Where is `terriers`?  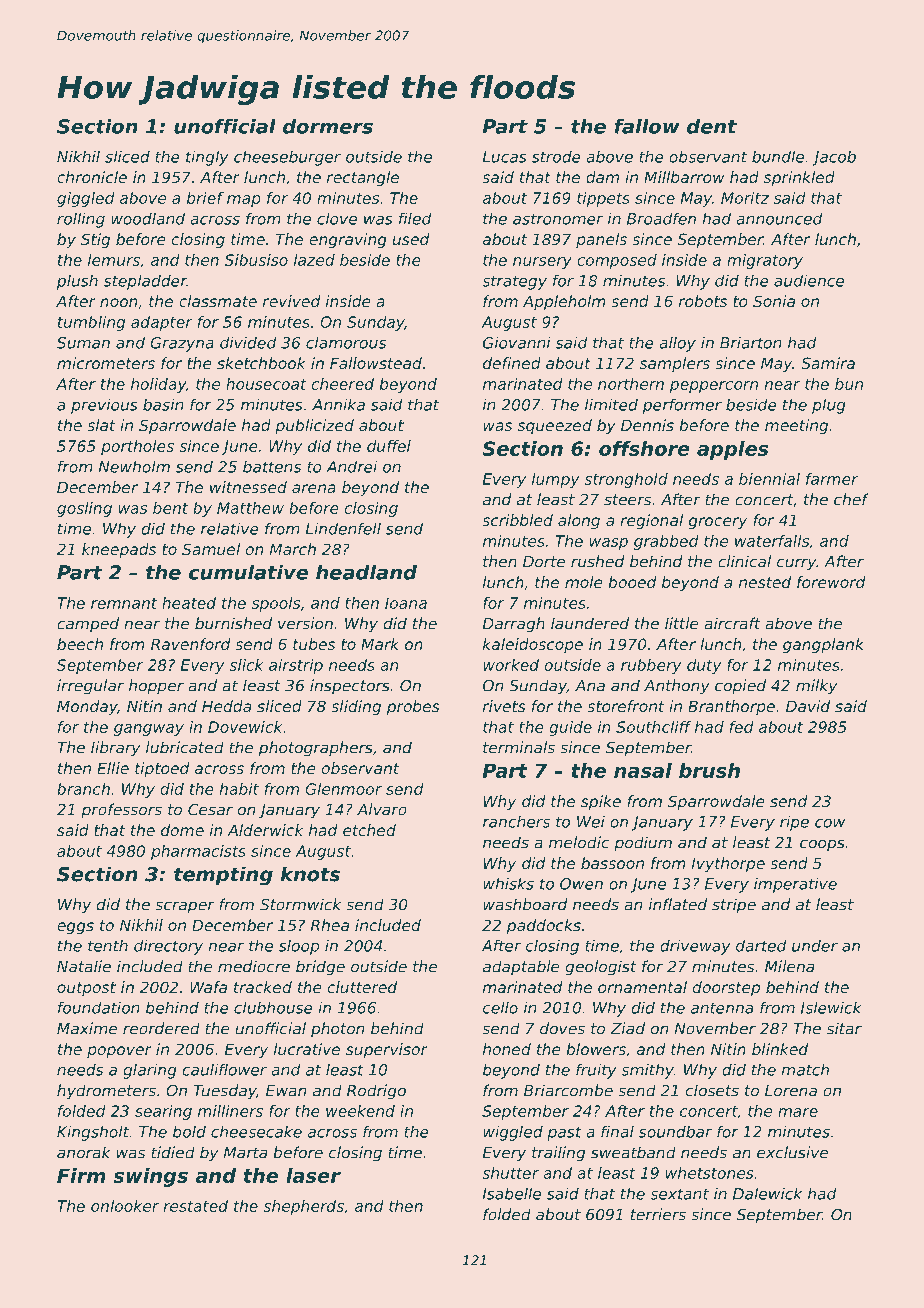
terriers is located at coordinates (658, 1214).
